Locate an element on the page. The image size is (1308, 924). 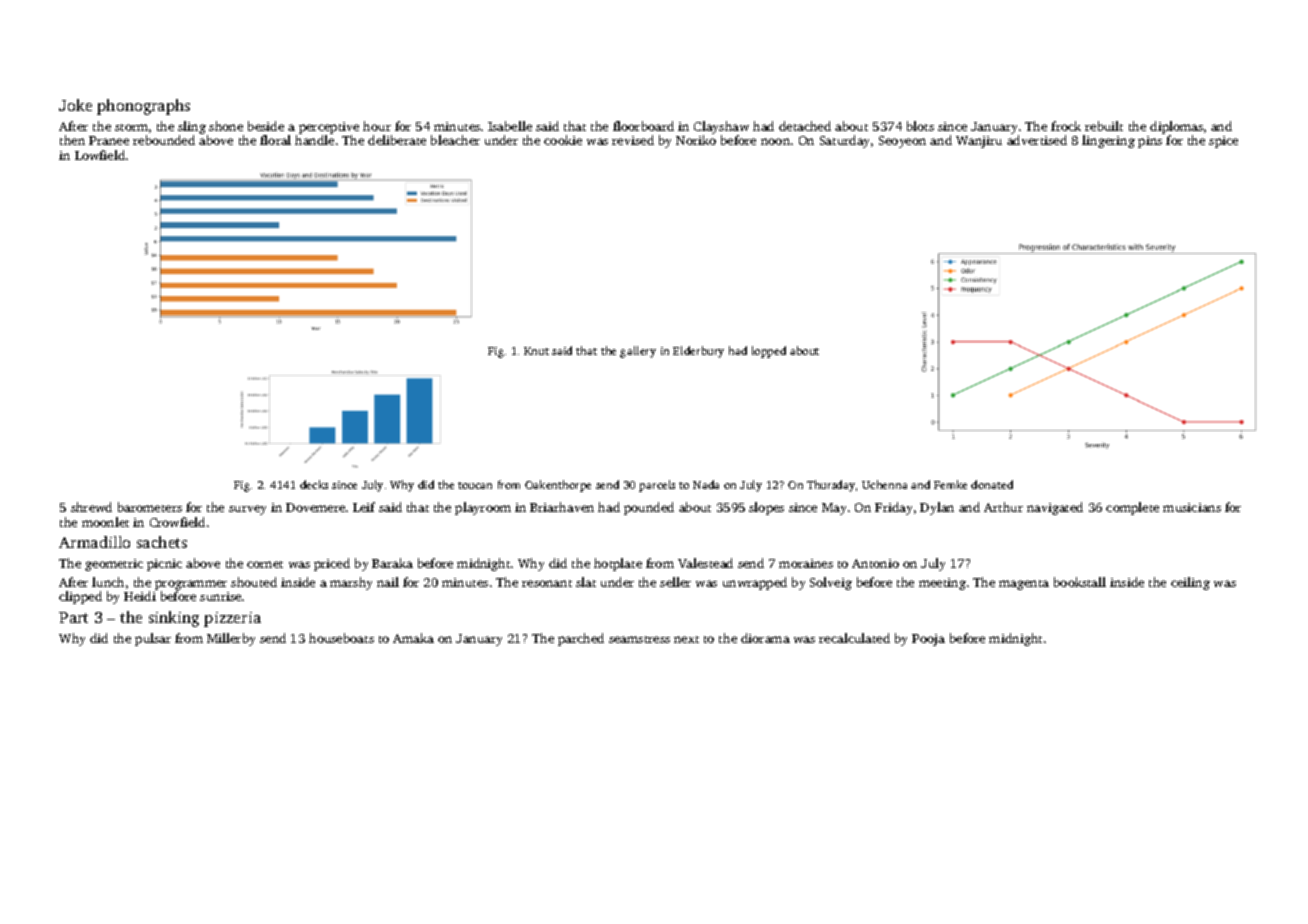
shouted is located at coordinates (254, 582).
